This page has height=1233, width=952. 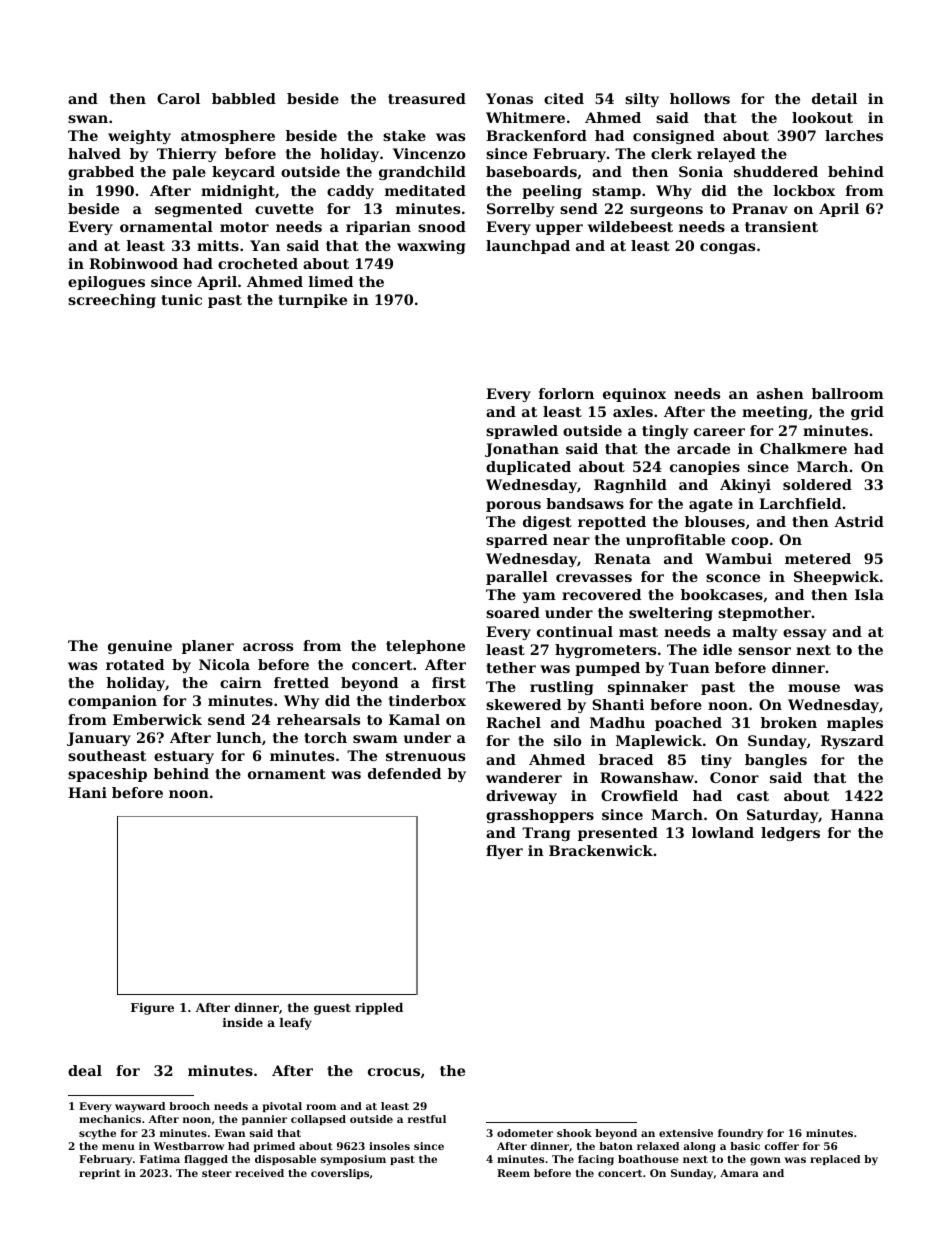 I want to click on treasured, so click(x=427, y=98).
